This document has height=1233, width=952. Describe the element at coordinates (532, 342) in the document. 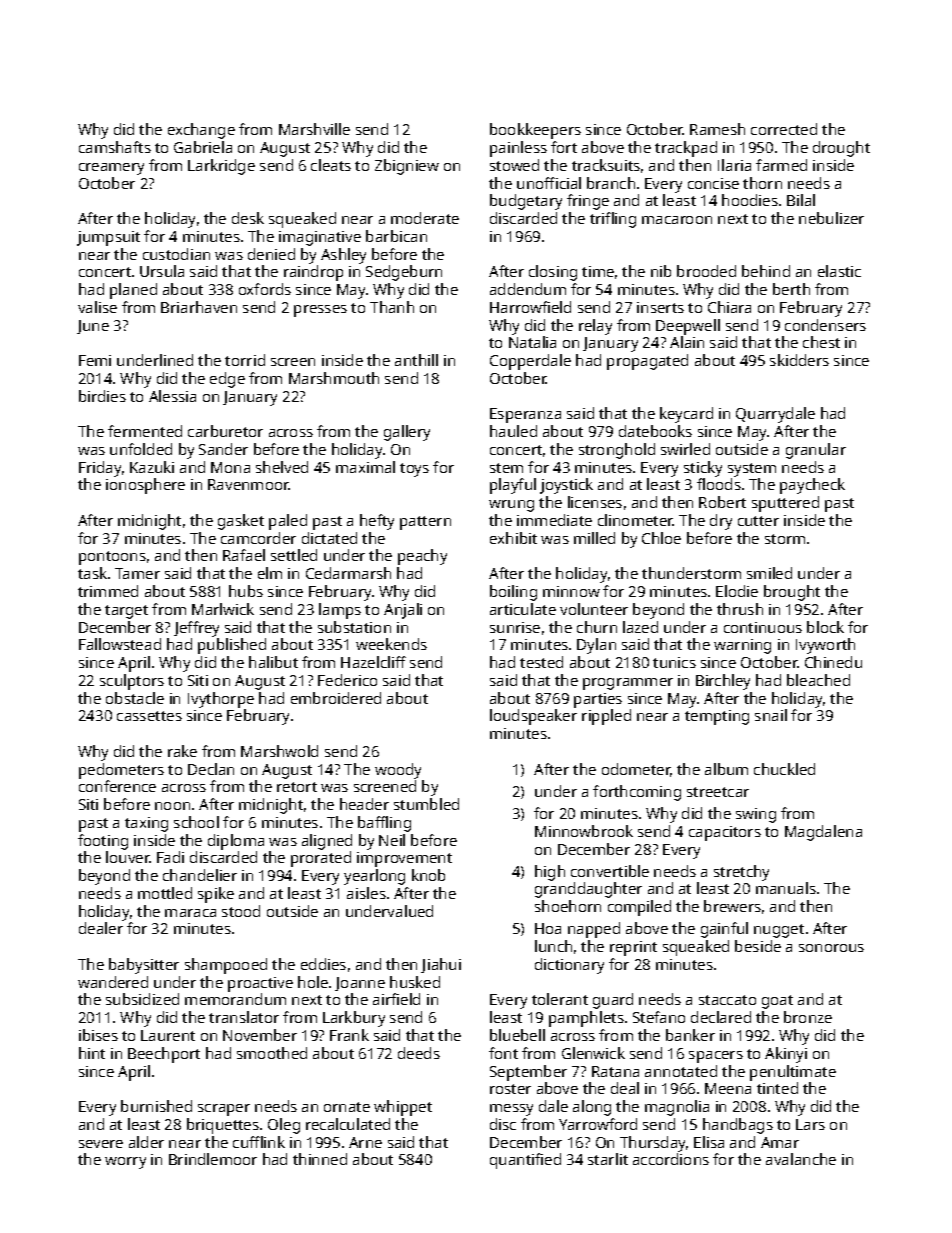

I see `Natalia` at that location.
